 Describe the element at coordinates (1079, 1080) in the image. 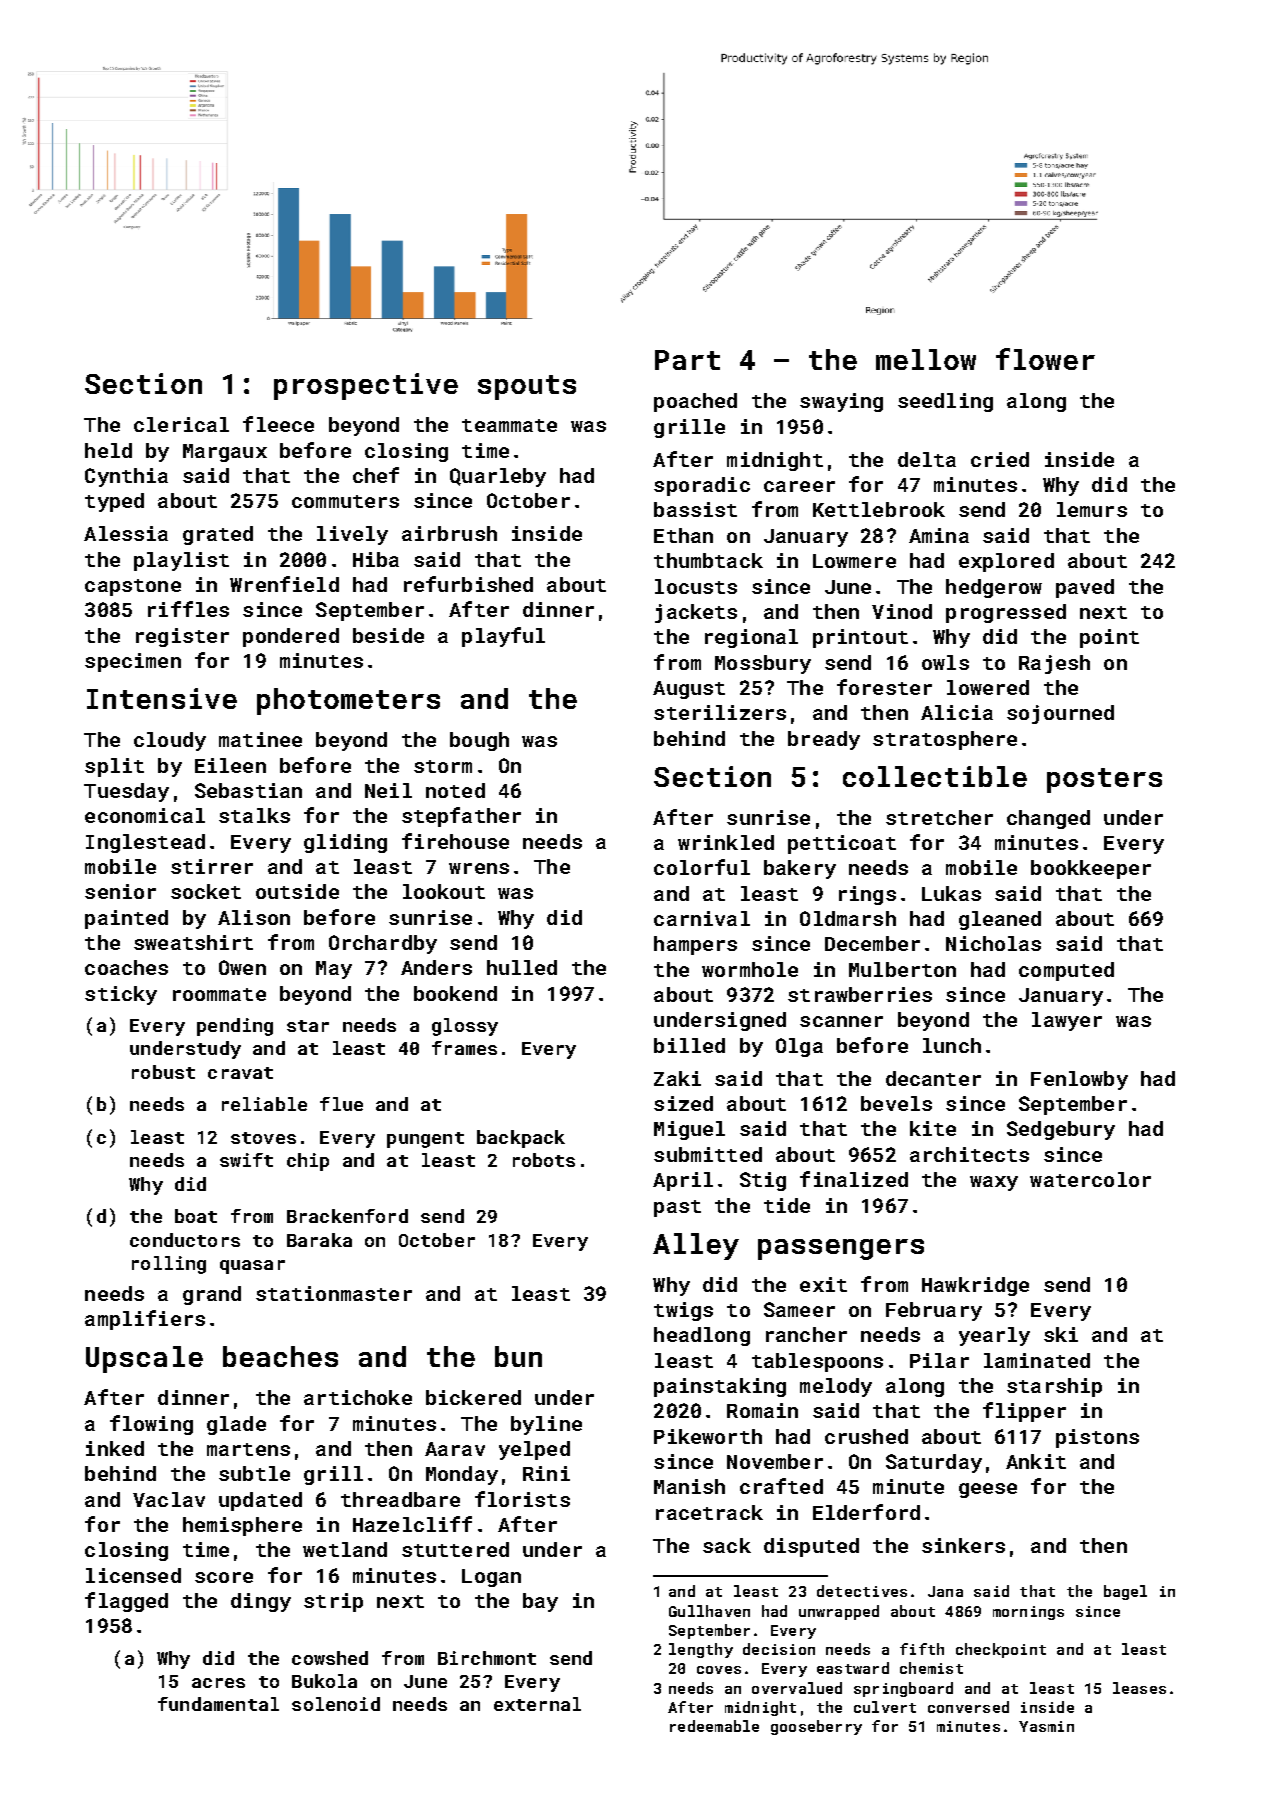

I see `Fenlowby` at that location.
